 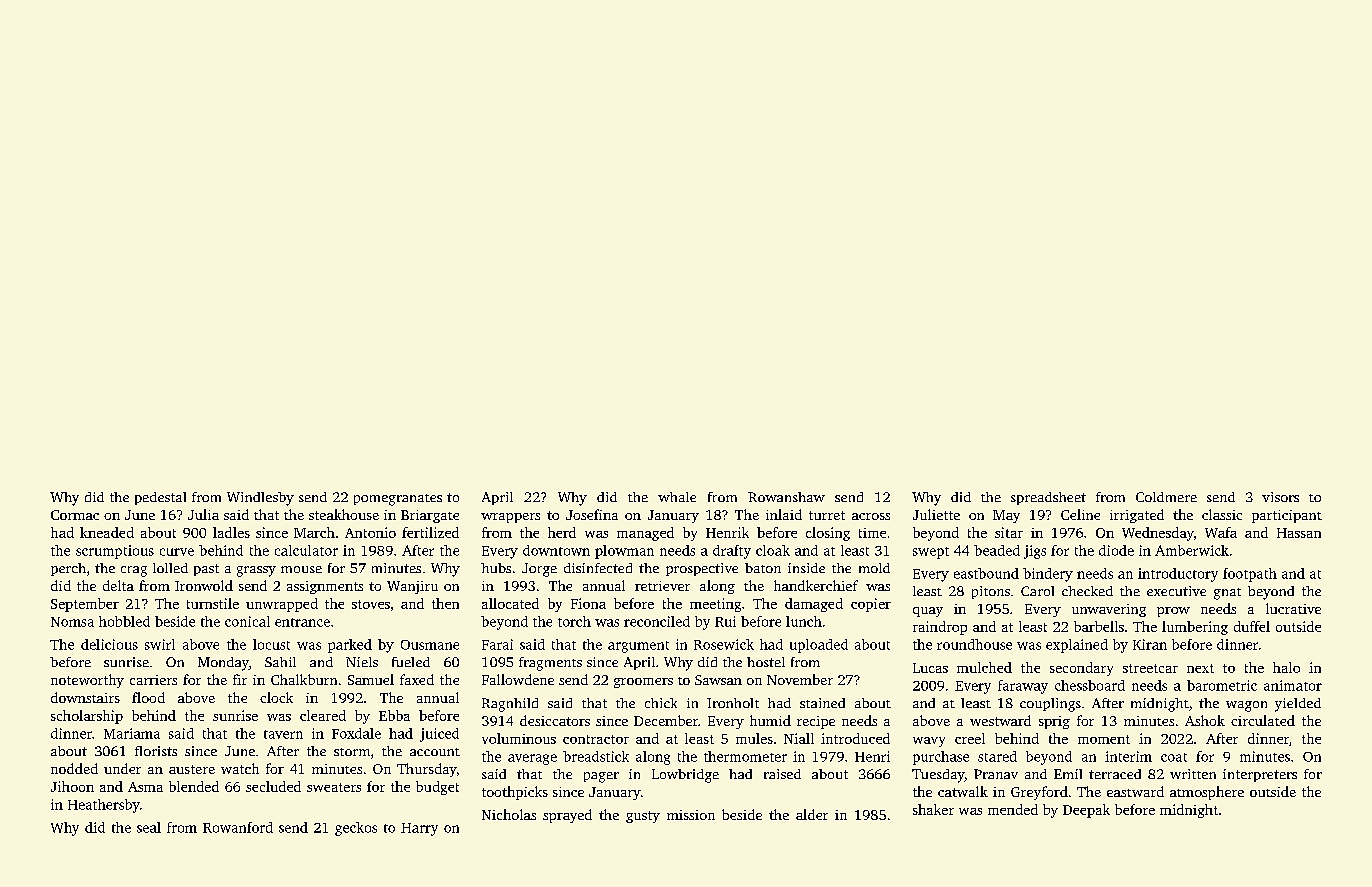 I want to click on pedestal, so click(x=160, y=498).
